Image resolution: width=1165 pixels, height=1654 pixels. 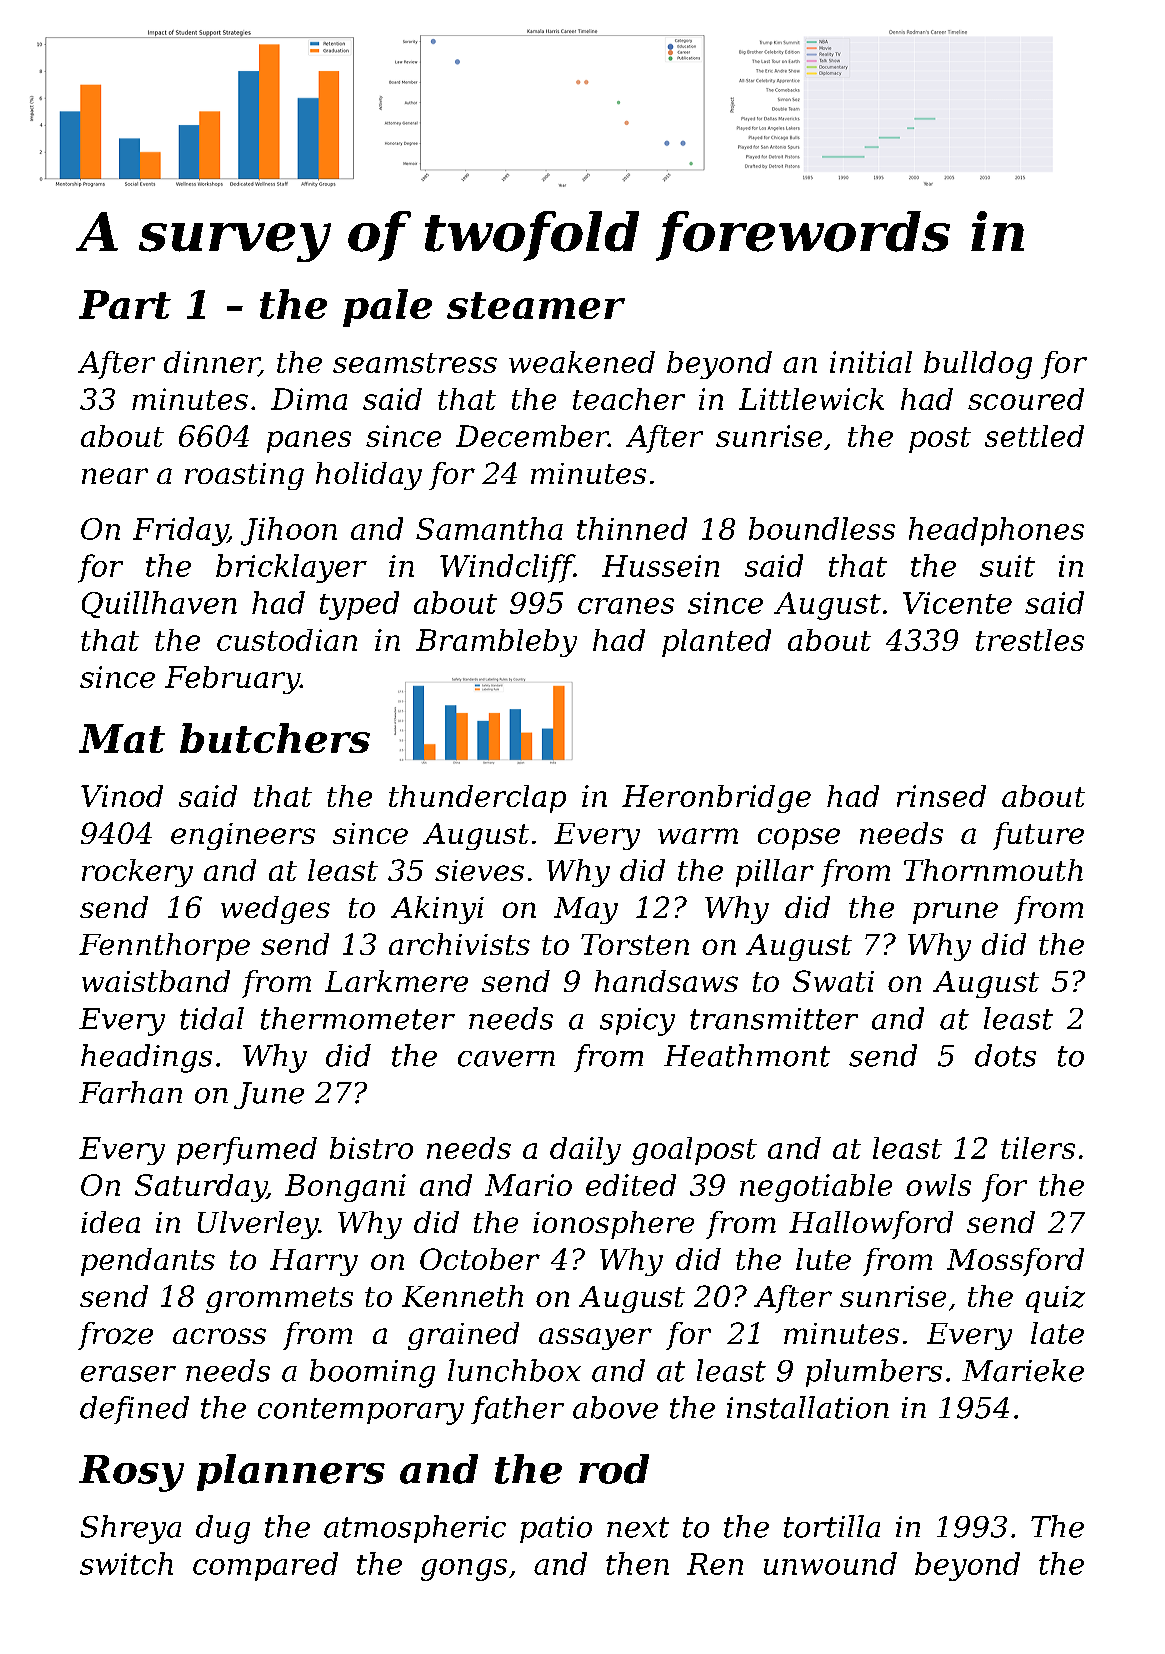 I want to click on Jihoon, so click(x=289, y=531).
